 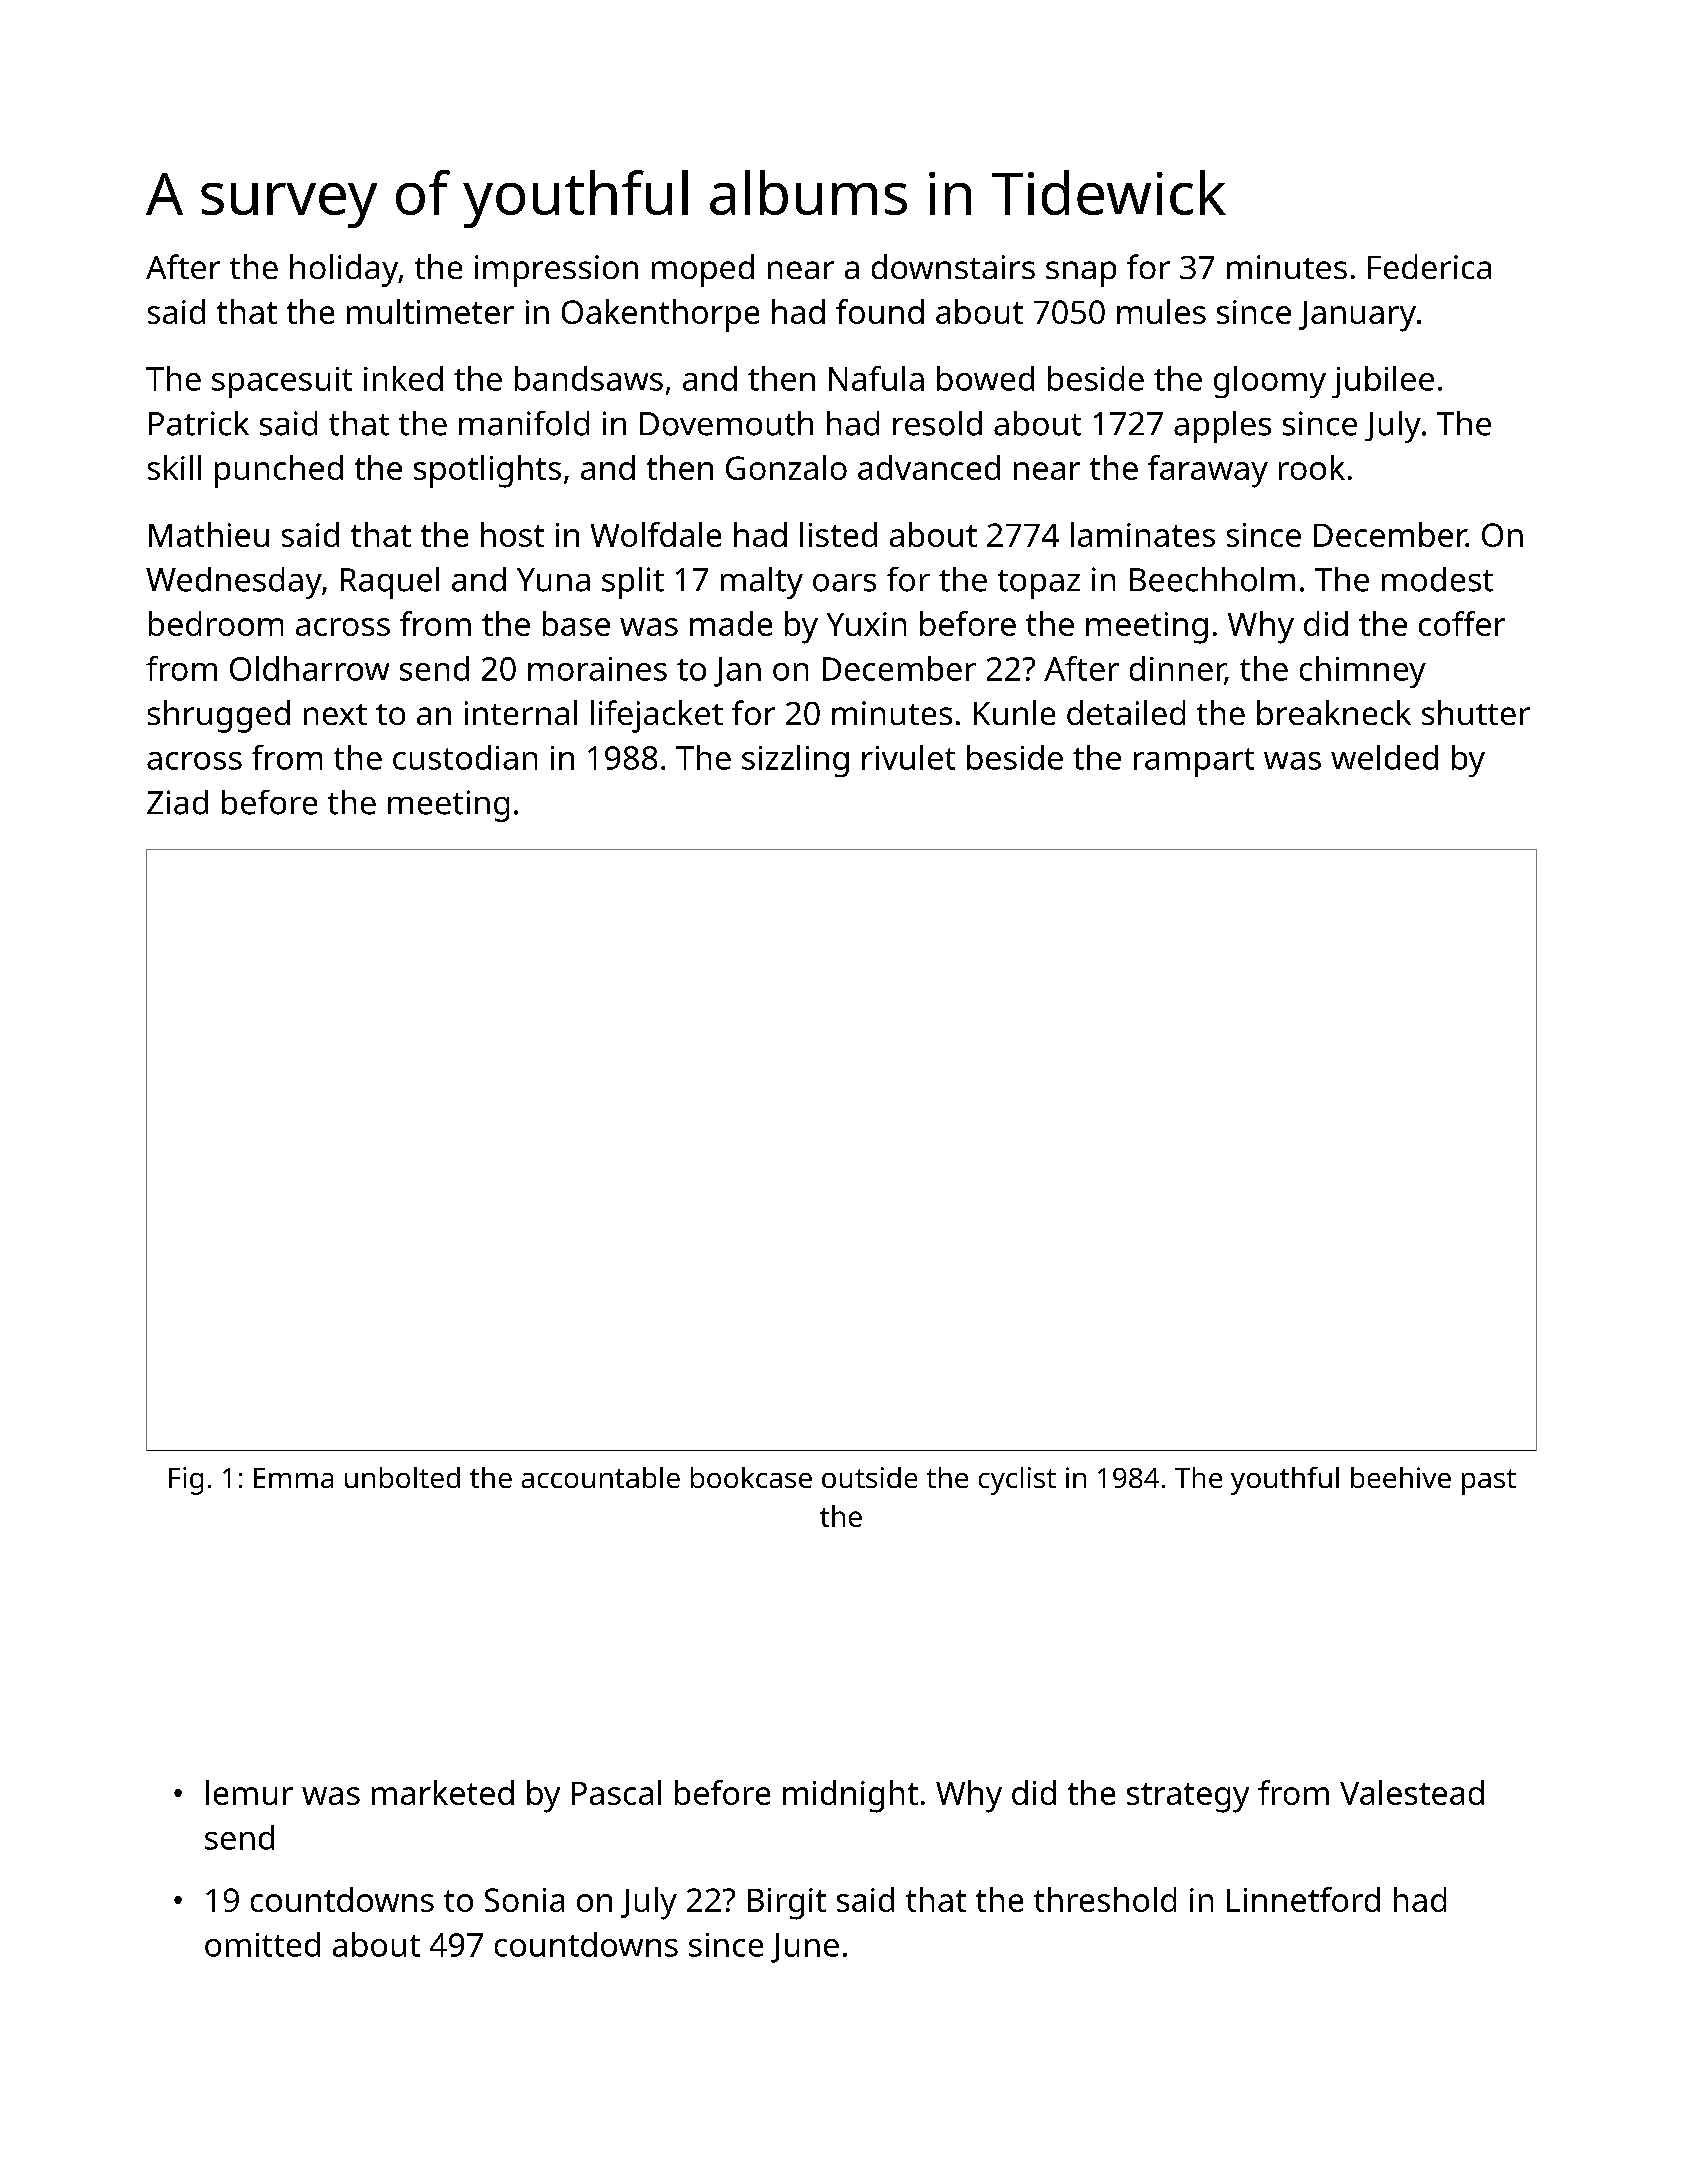 I want to click on welded, so click(x=1384, y=757).
